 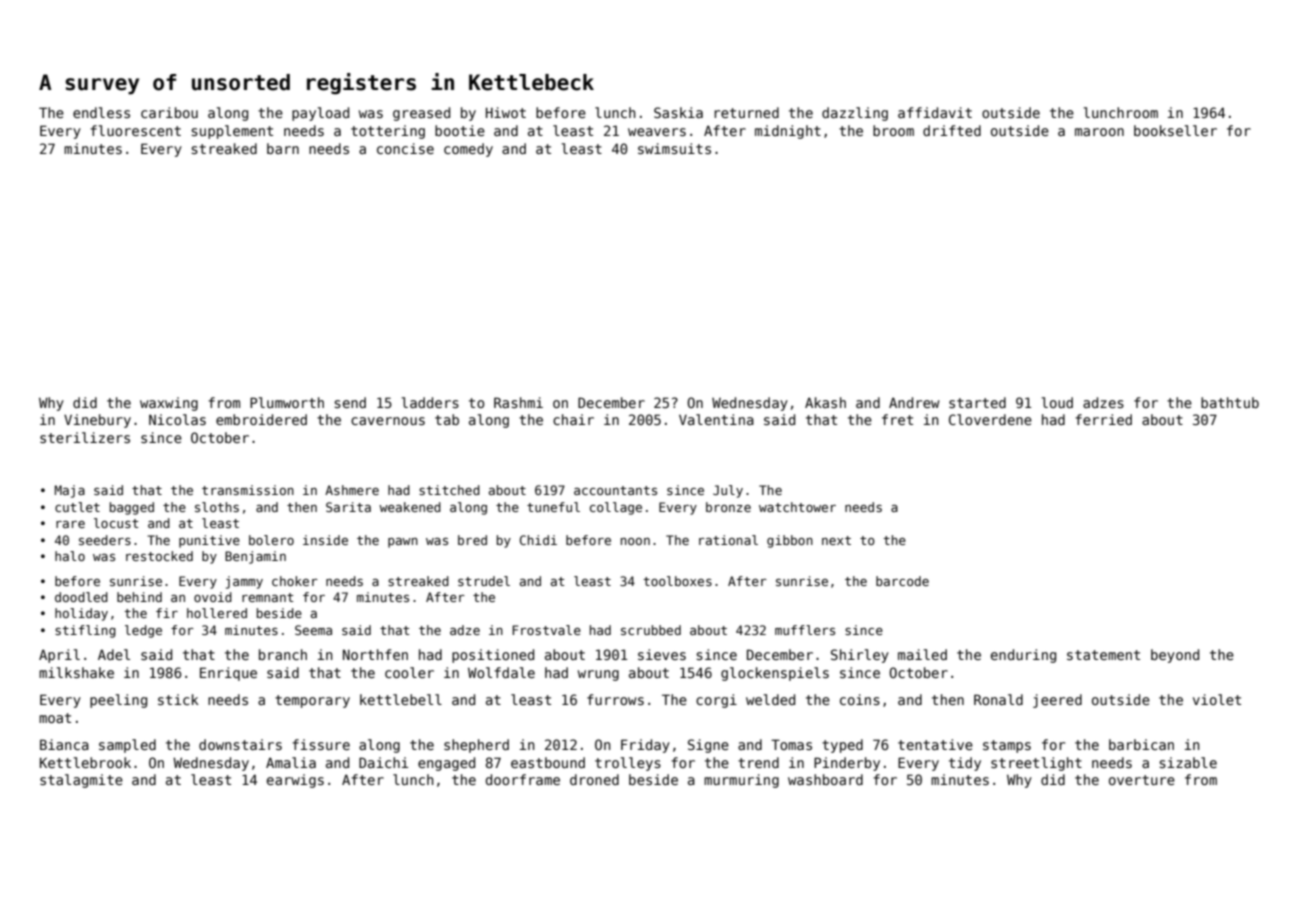 What do you see at coordinates (825, 779) in the image?
I see `washboard` at bounding box center [825, 779].
